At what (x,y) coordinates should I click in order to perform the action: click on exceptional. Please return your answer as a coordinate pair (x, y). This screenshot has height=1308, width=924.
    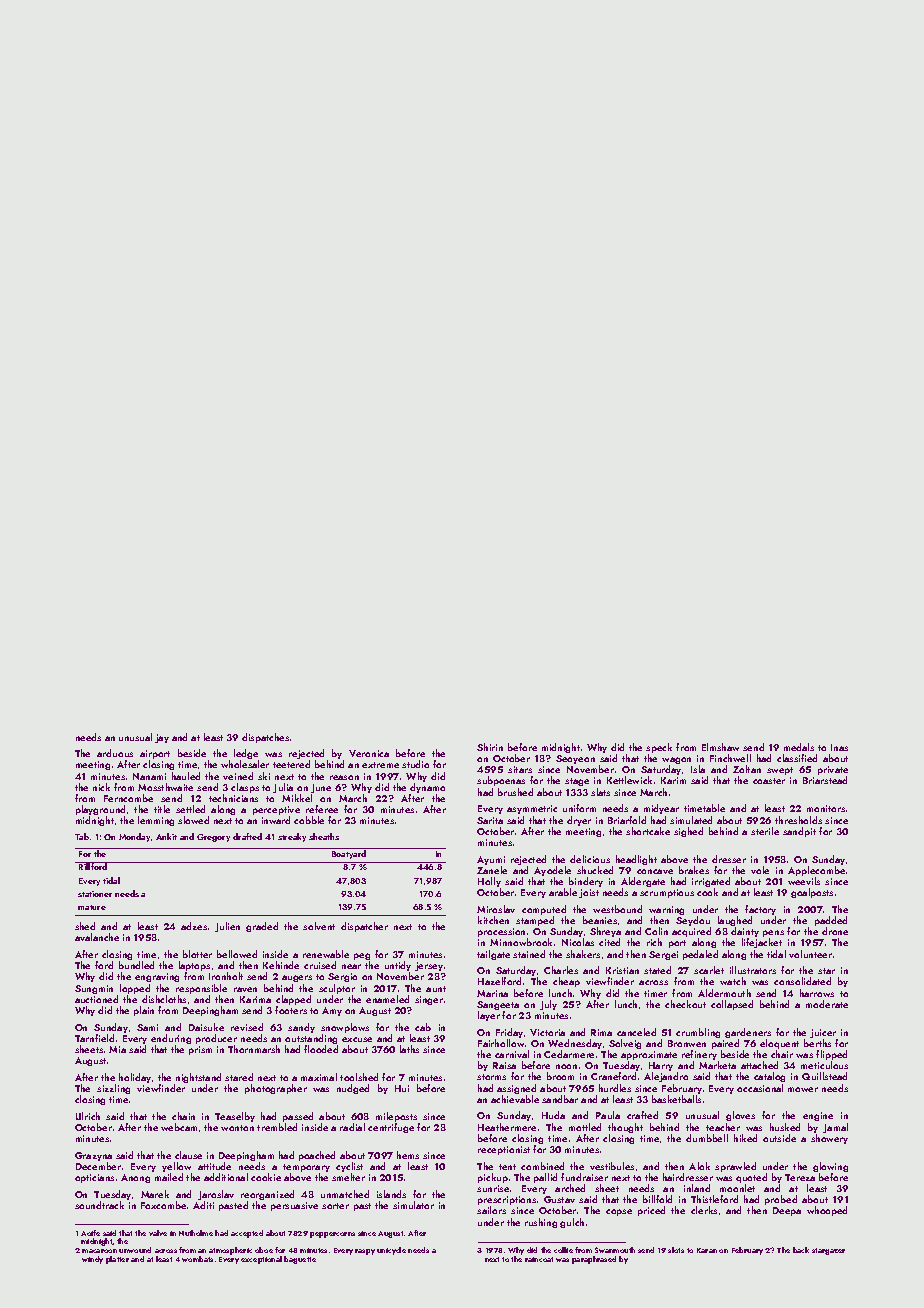
    Looking at the image, I should click on (261, 1260).
